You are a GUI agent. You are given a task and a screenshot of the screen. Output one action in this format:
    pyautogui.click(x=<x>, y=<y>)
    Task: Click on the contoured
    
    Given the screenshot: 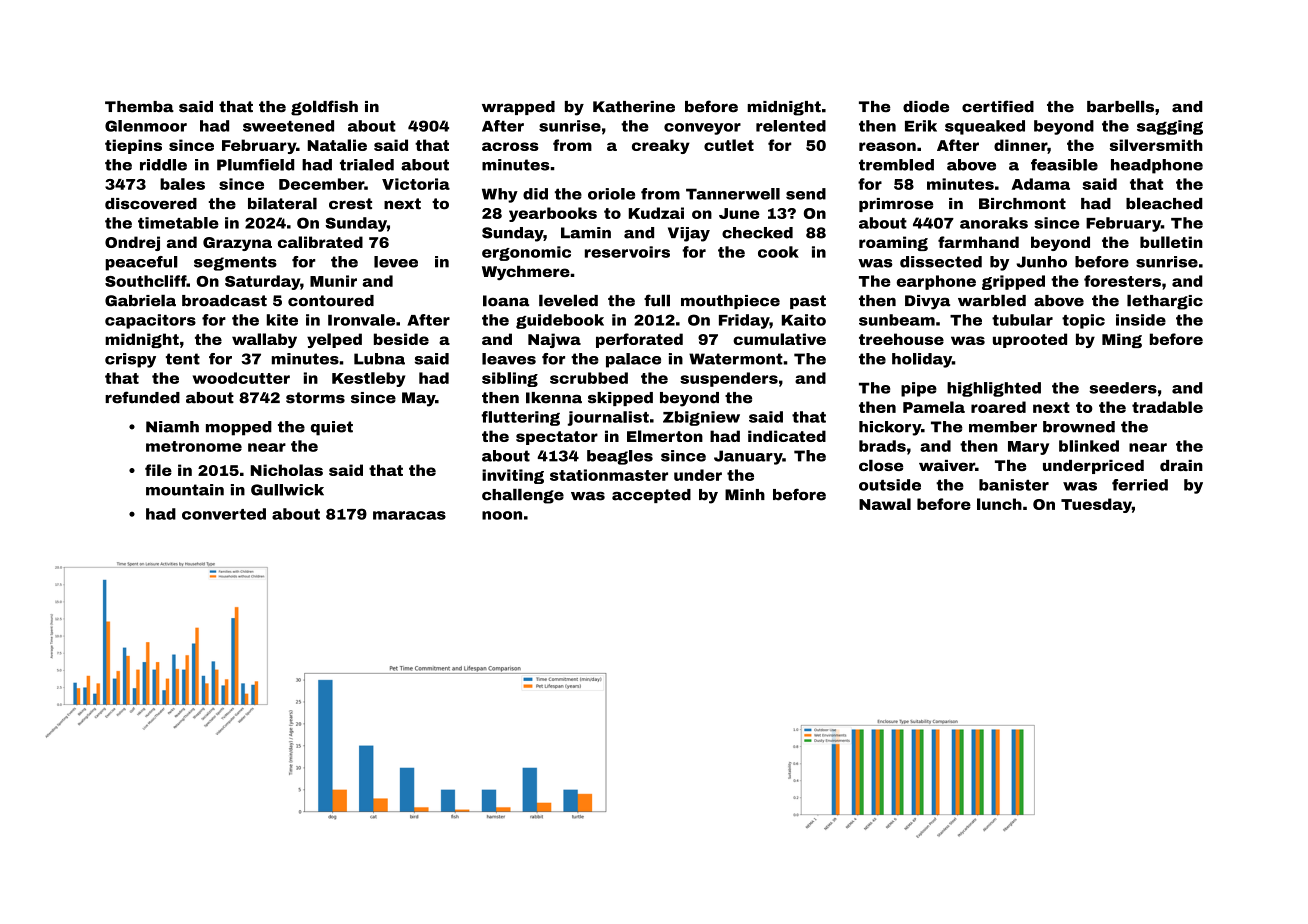 What is the action you would take?
    pyautogui.click(x=331, y=301)
